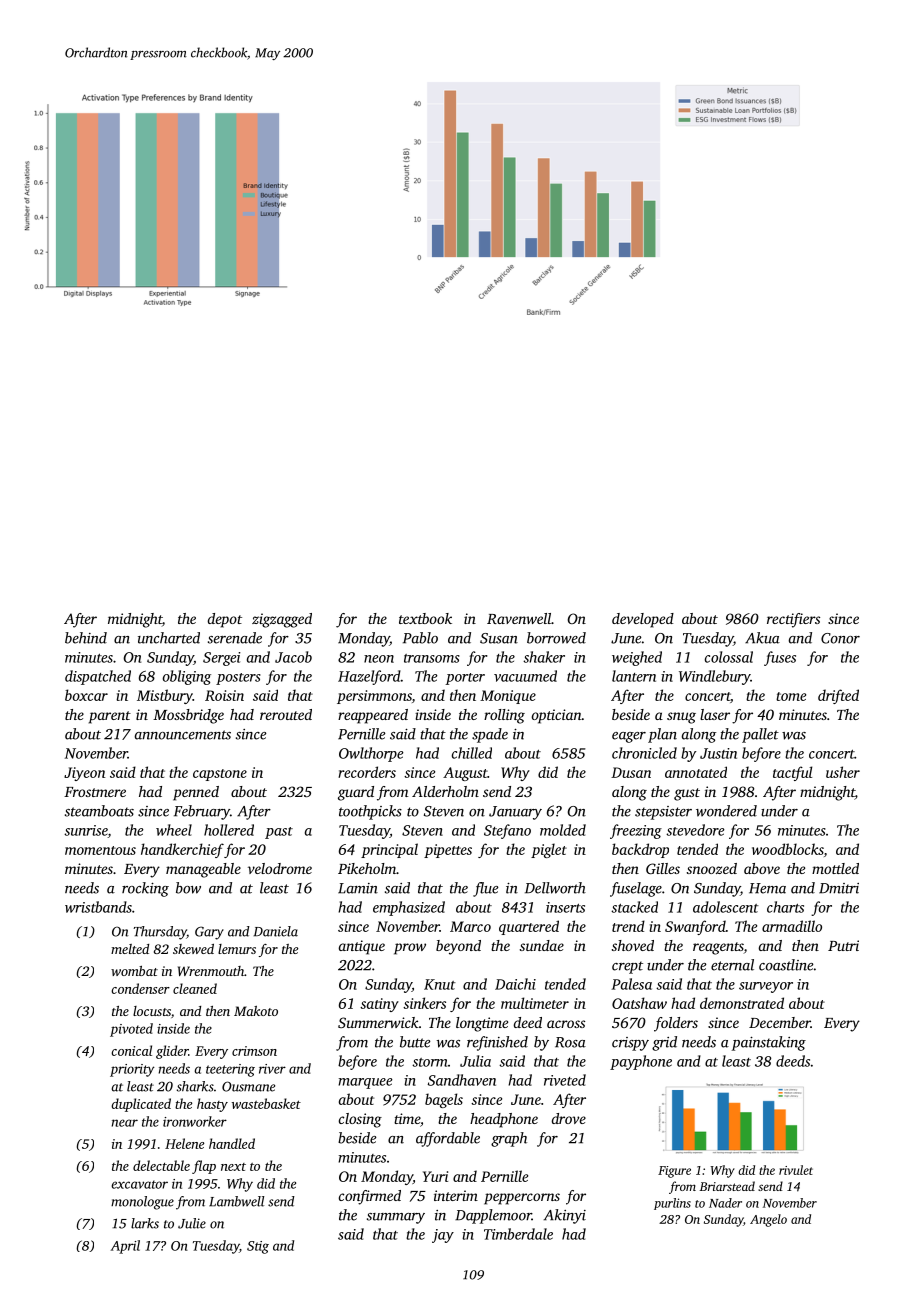  Describe the element at coordinates (370, 812) in the screenshot. I see `toothpicks` at that location.
